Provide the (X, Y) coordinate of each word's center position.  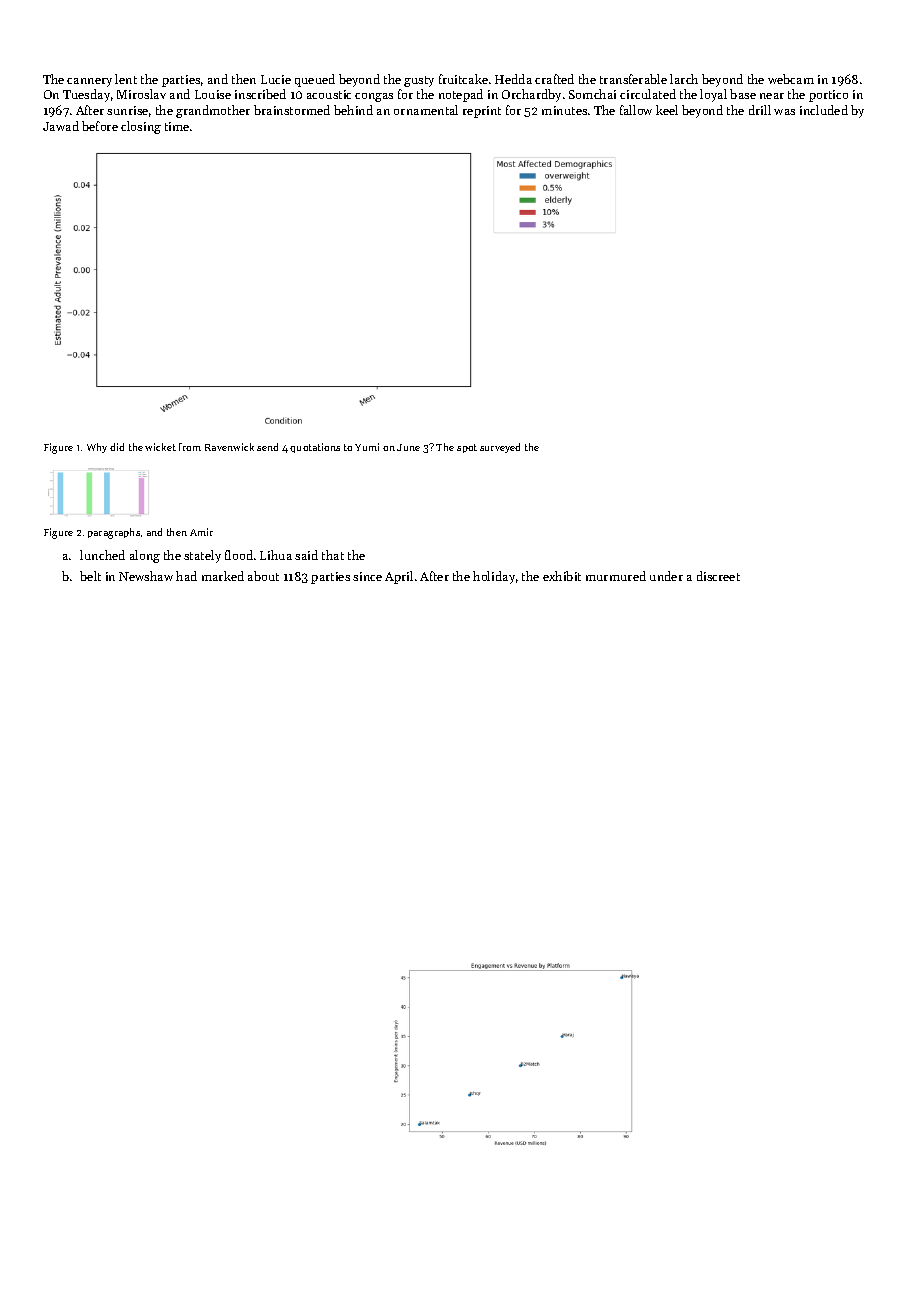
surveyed (500, 448)
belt (90, 576)
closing (141, 127)
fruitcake (463, 79)
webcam (791, 79)
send (267, 447)
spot (467, 448)
